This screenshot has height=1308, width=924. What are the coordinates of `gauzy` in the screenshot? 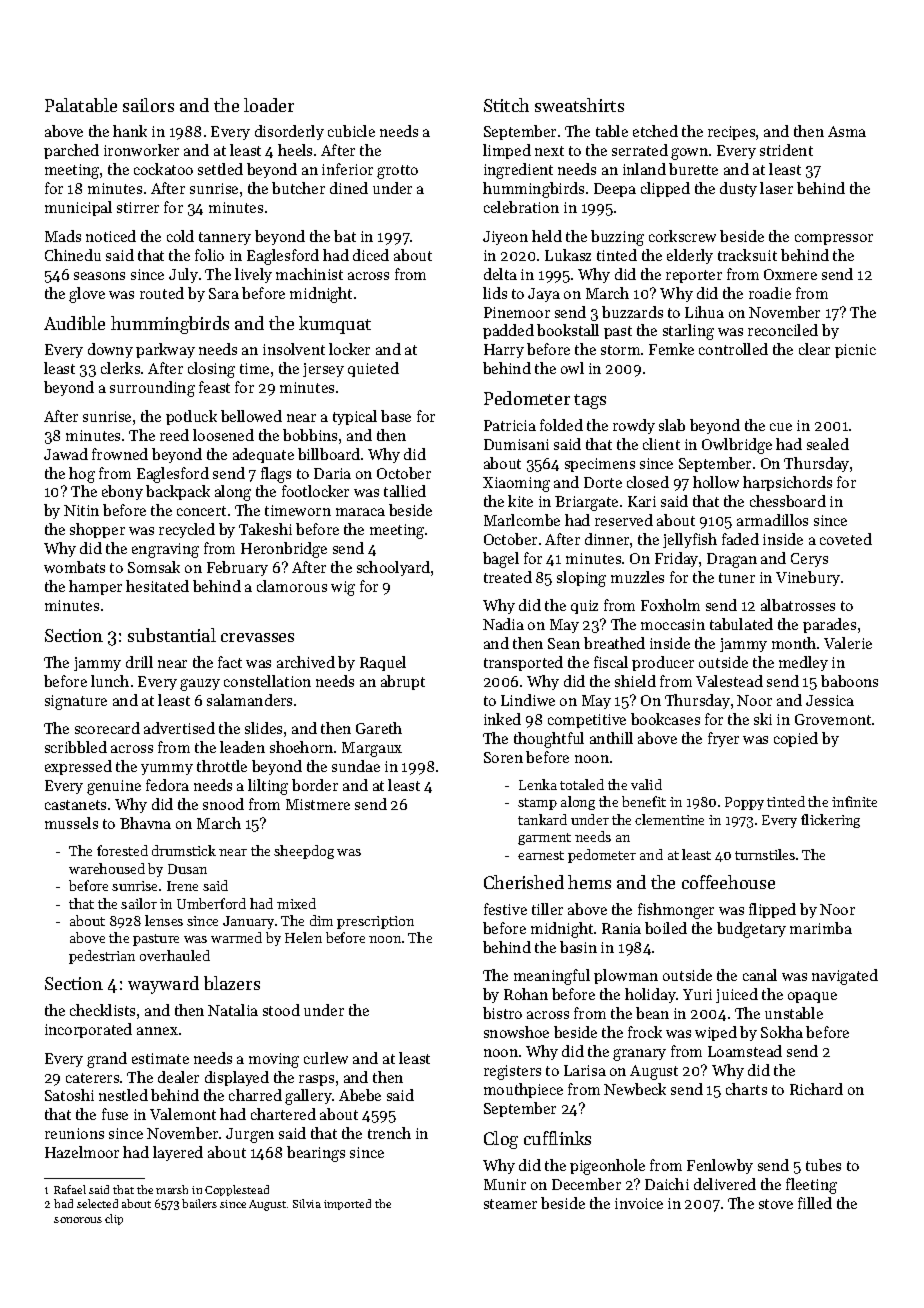 It's located at (200, 685).
